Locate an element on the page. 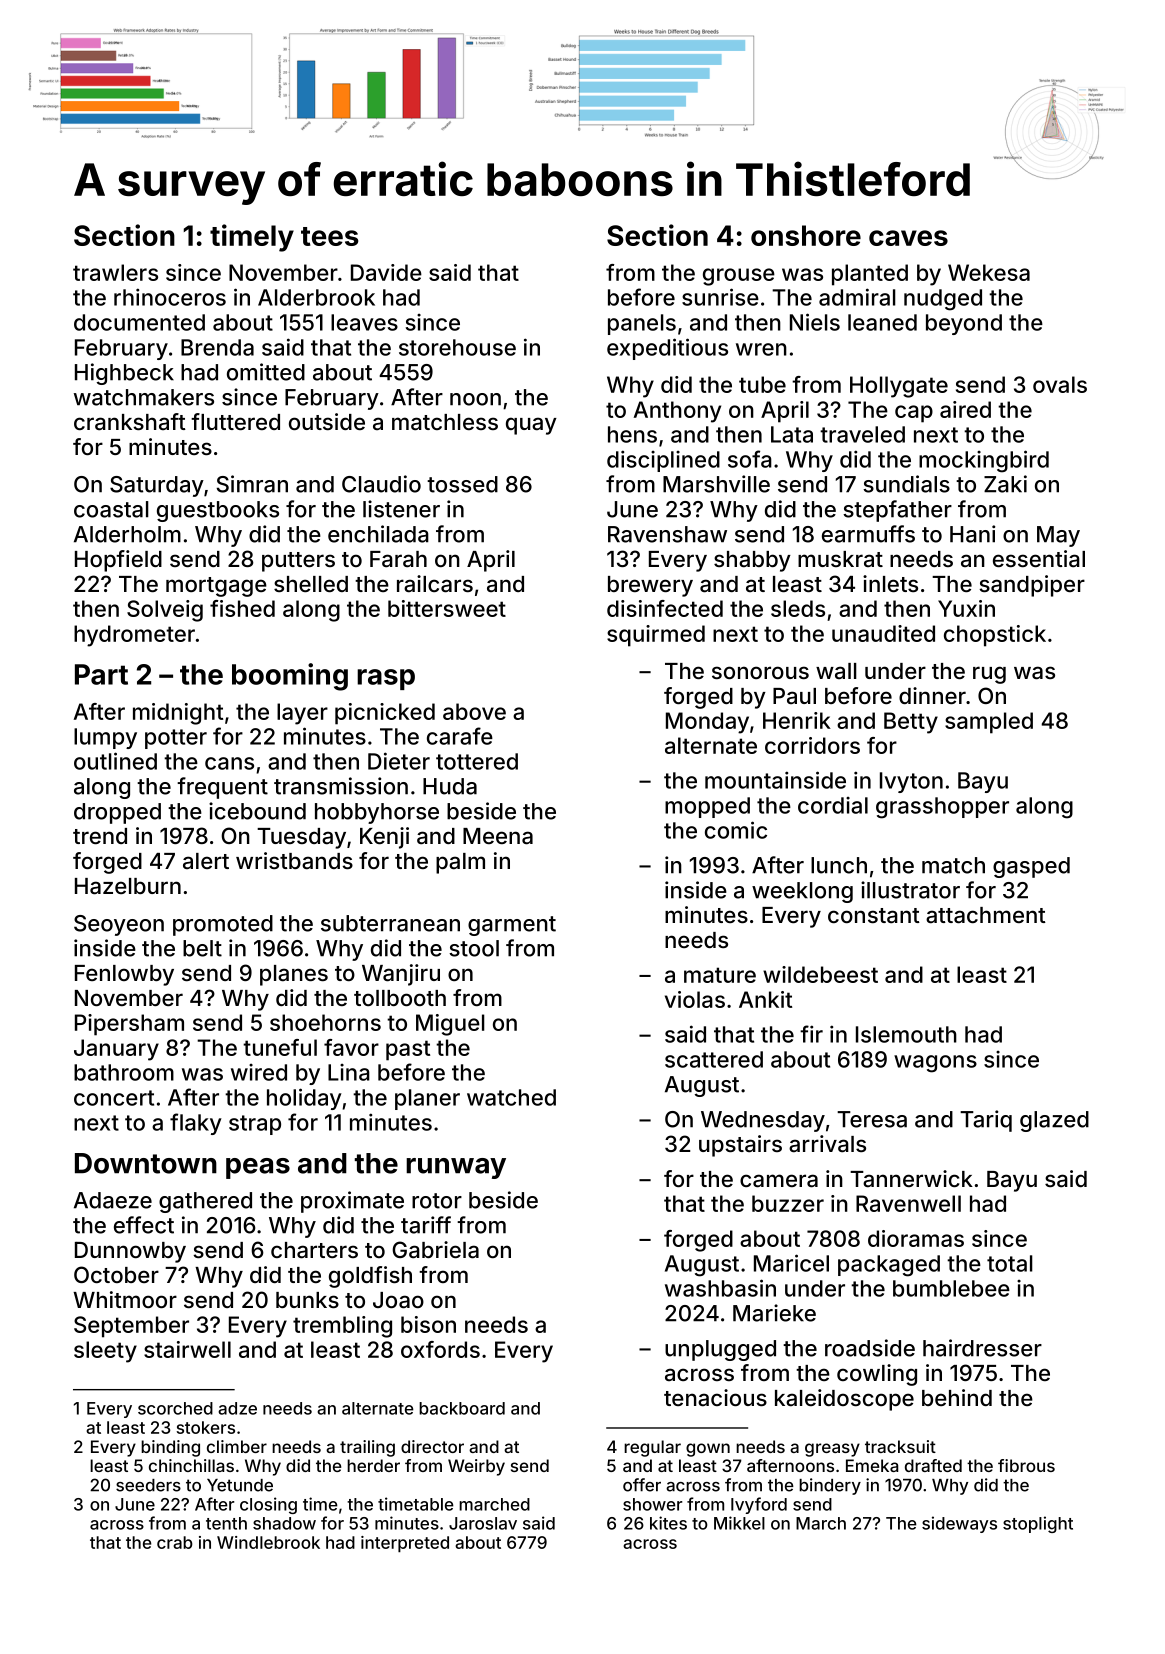 The height and width of the image is (1654, 1165). garment is located at coordinates (512, 926).
